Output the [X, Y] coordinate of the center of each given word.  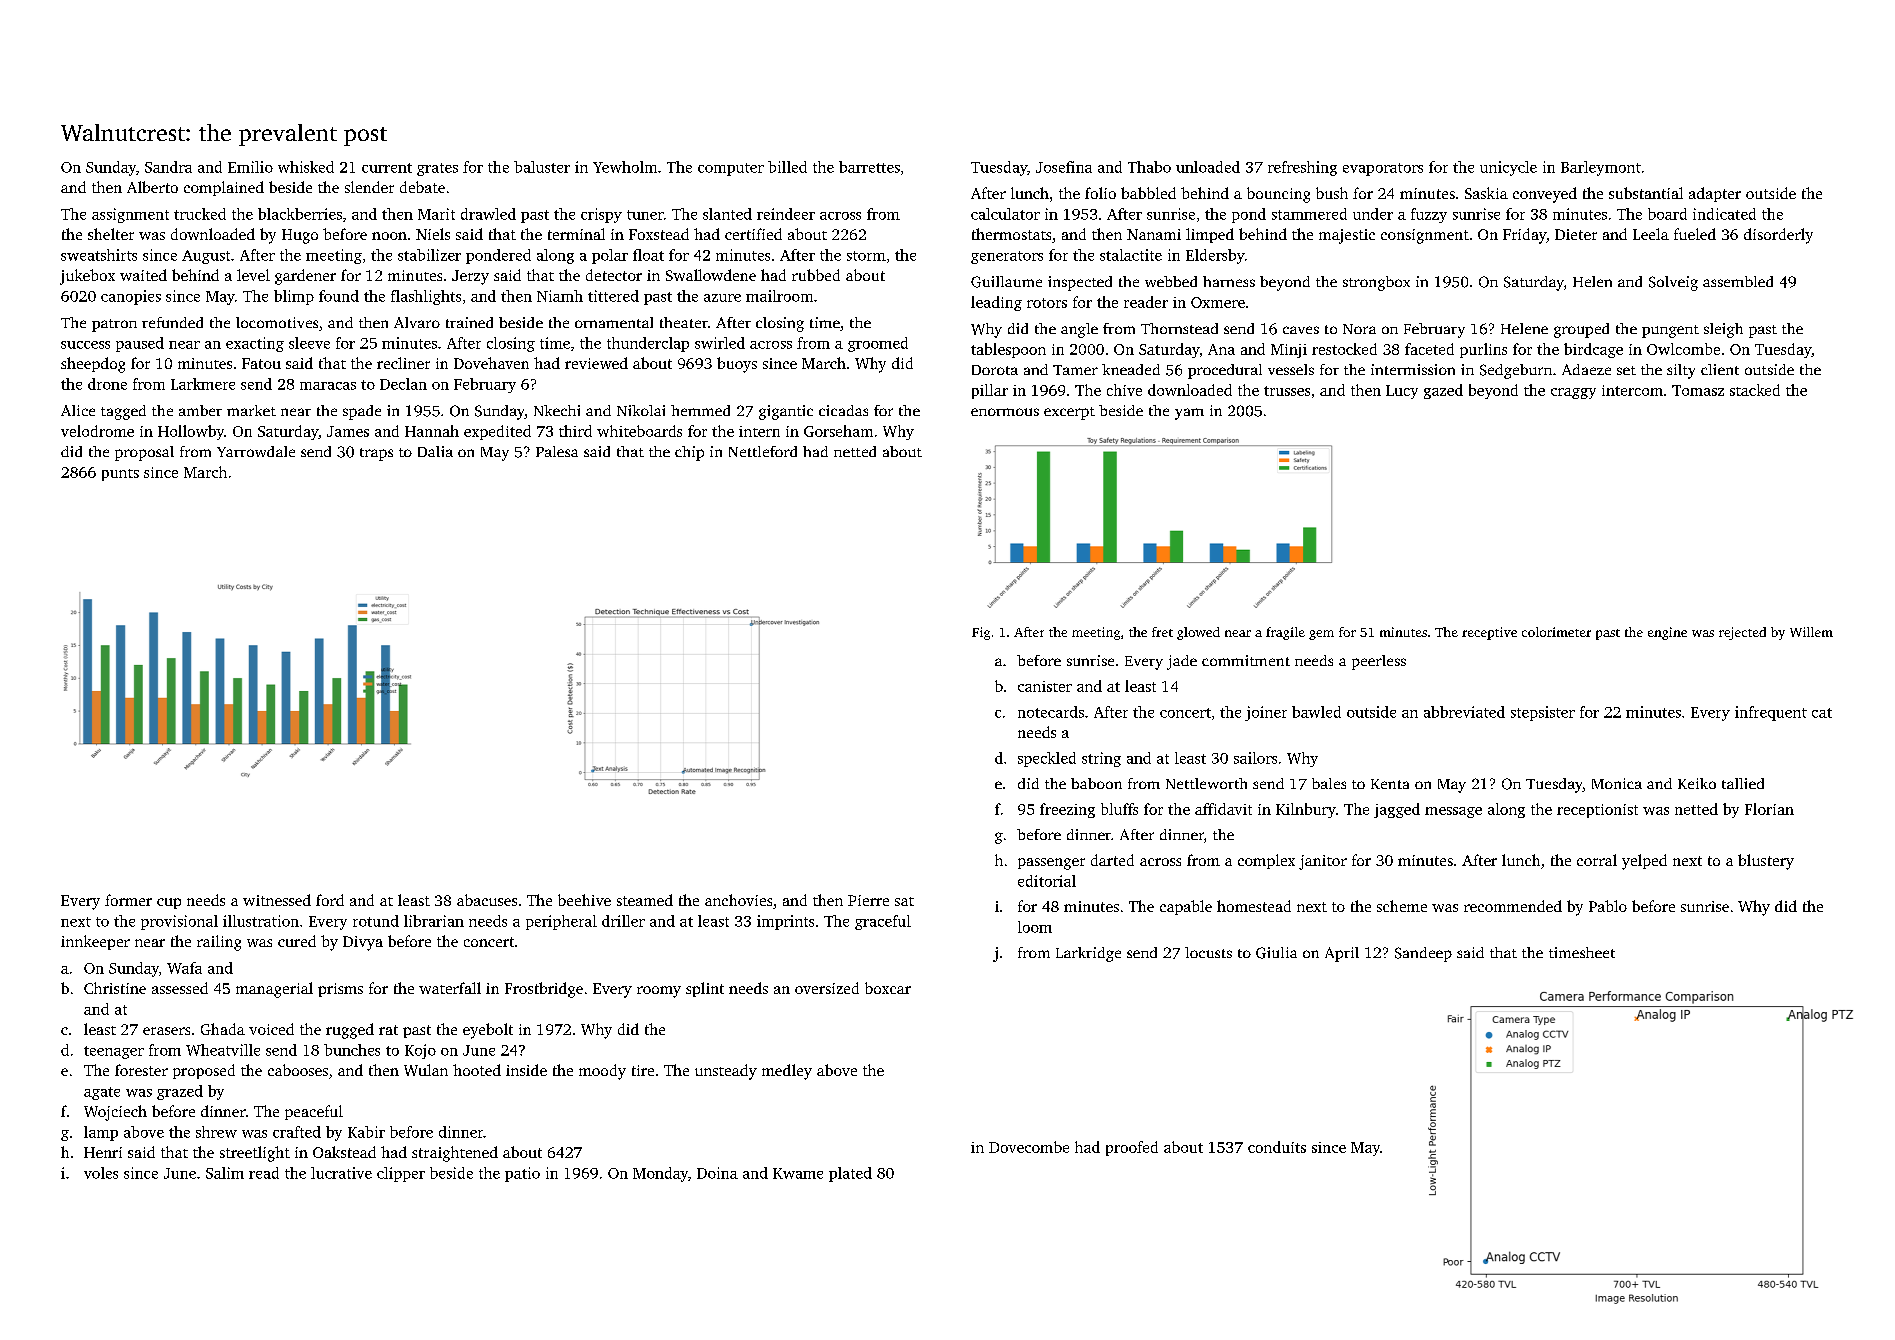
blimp [294, 297]
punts [120, 475]
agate [102, 1093]
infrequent [1771, 713]
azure [722, 298]
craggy [1573, 393]
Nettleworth [1206, 783]
